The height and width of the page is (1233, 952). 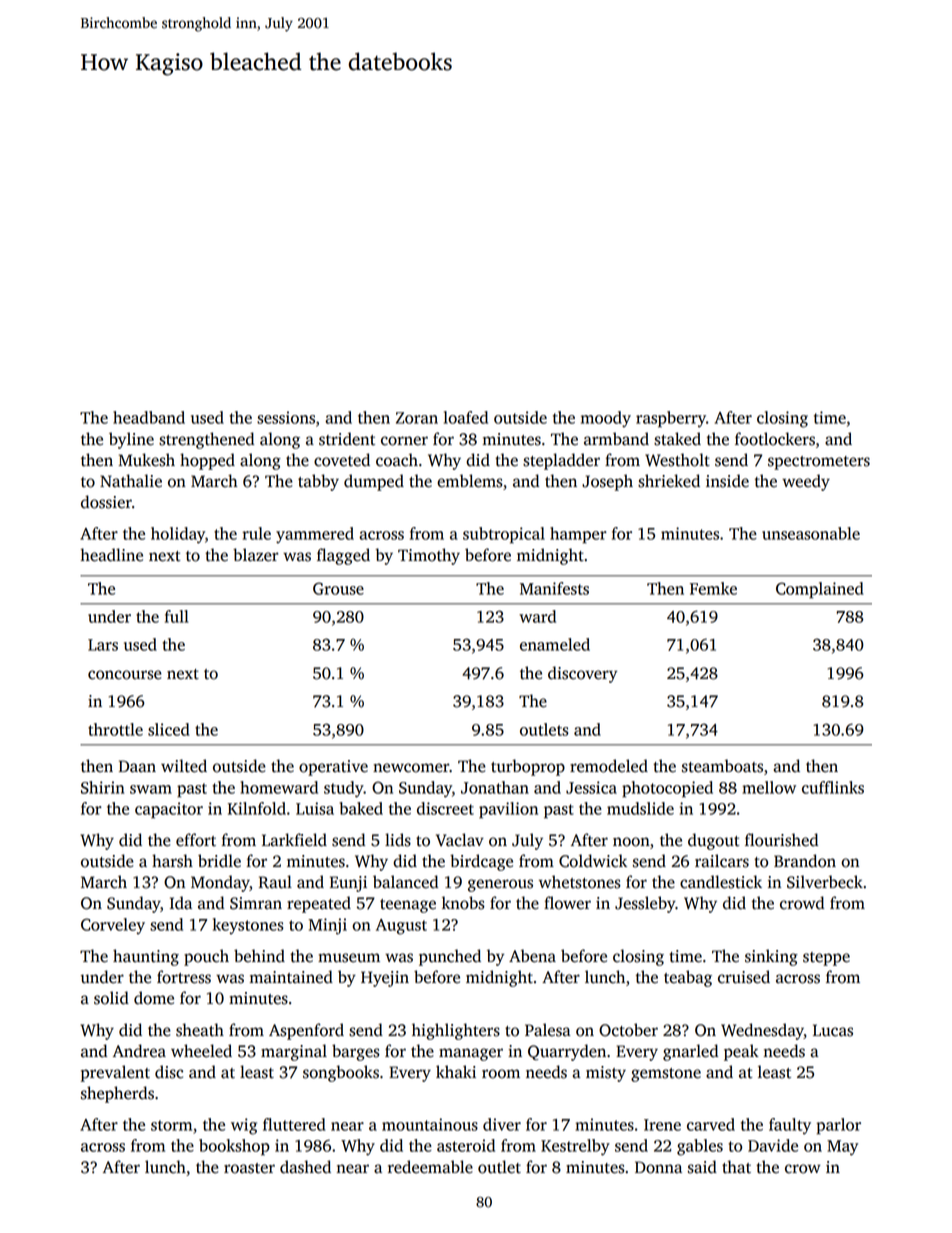 What do you see at coordinates (103, 645) in the page?
I see `Lars` at bounding box center [103, 645].
